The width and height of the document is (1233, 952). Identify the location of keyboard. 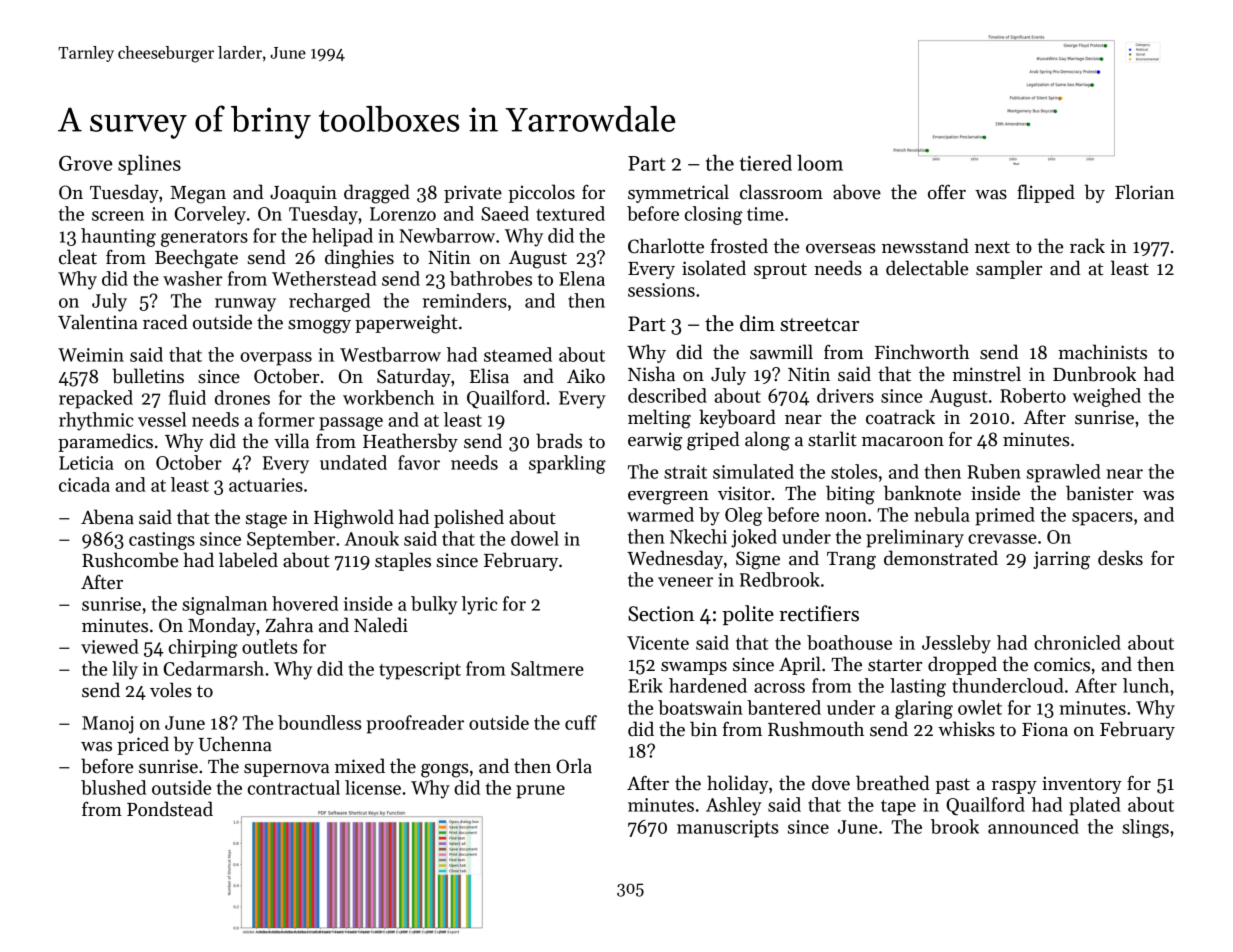
(737, 418).
